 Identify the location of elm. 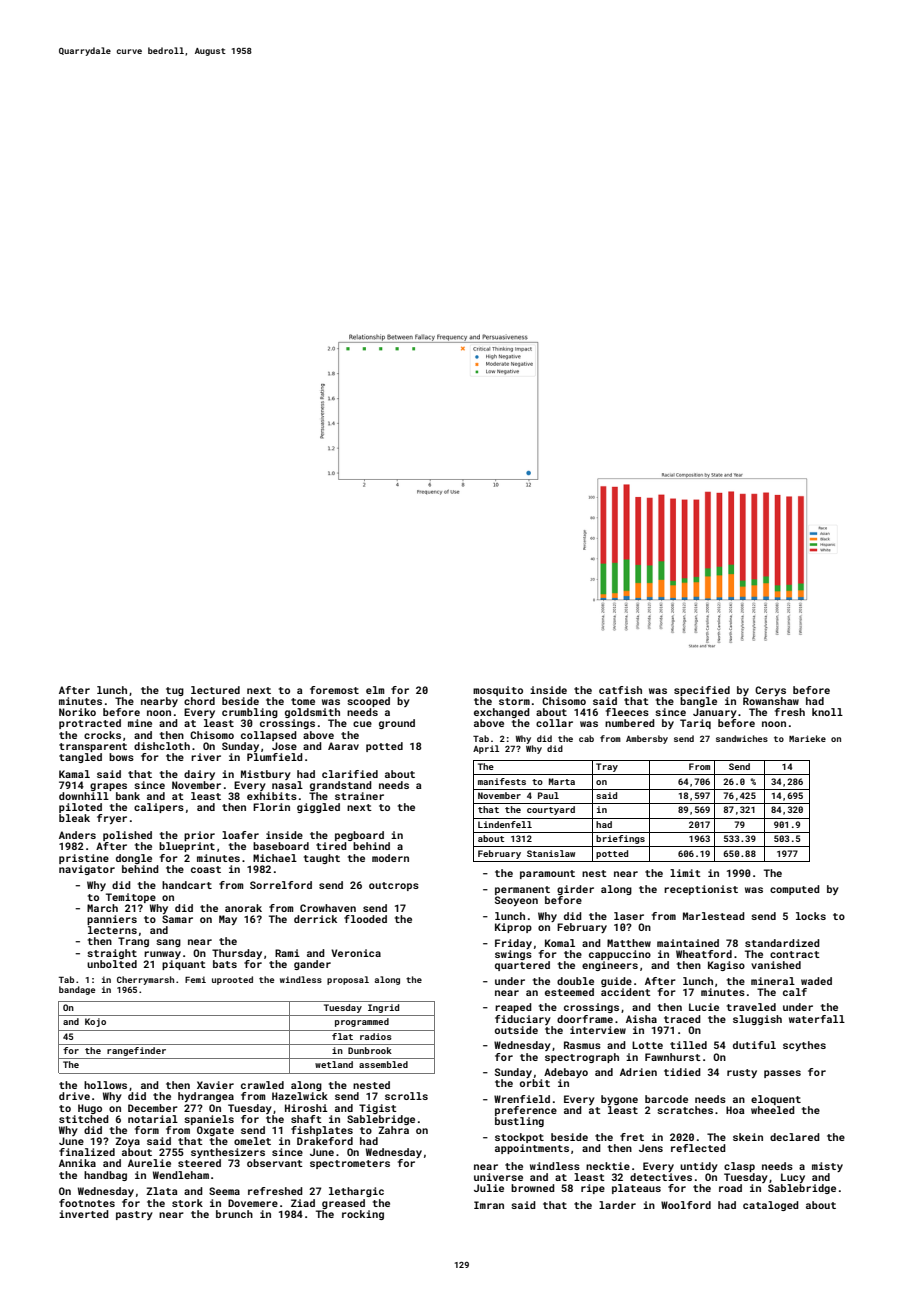
(375, 690).
